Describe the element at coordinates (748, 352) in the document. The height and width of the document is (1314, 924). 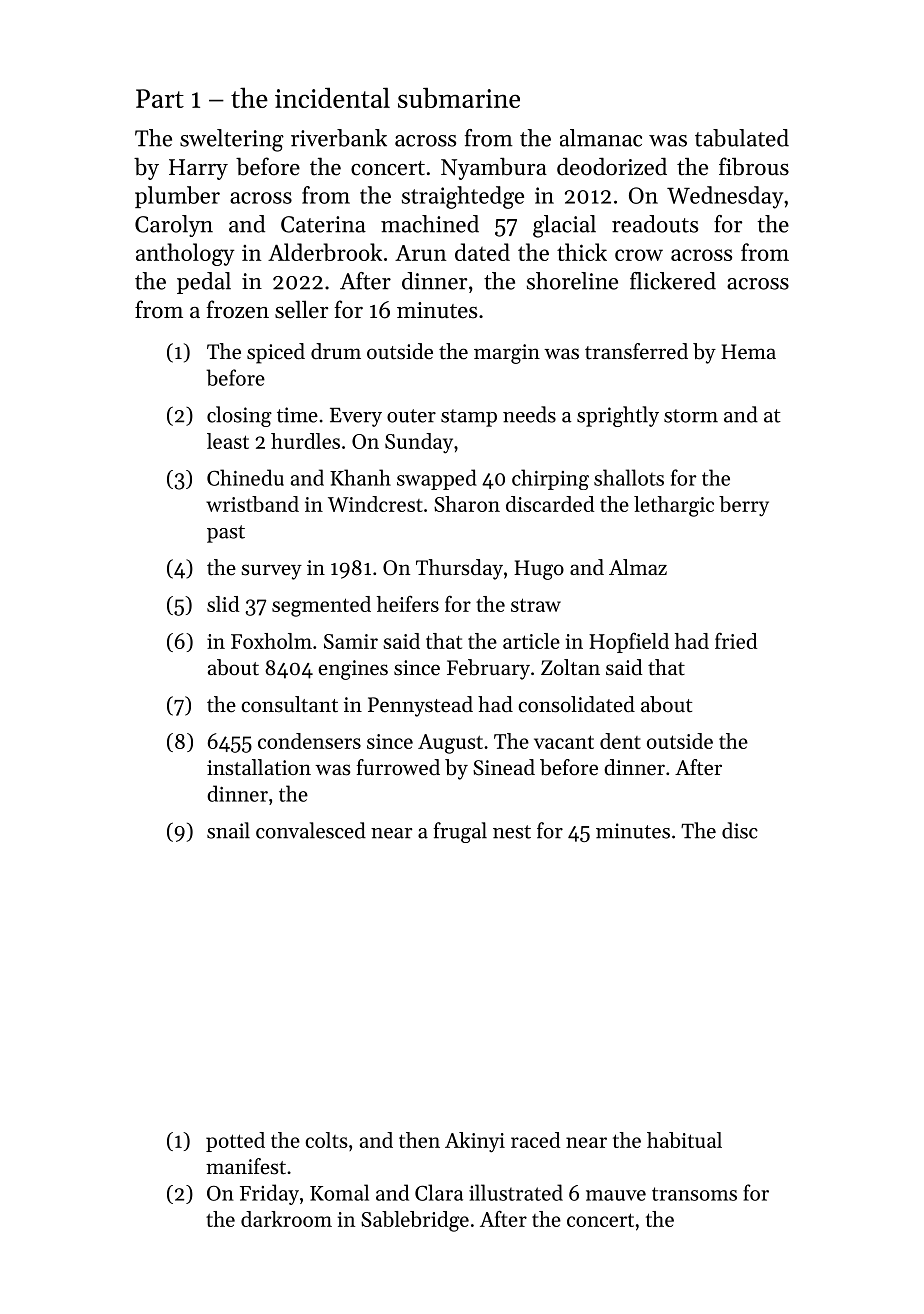
I see `Hema` at that location.
